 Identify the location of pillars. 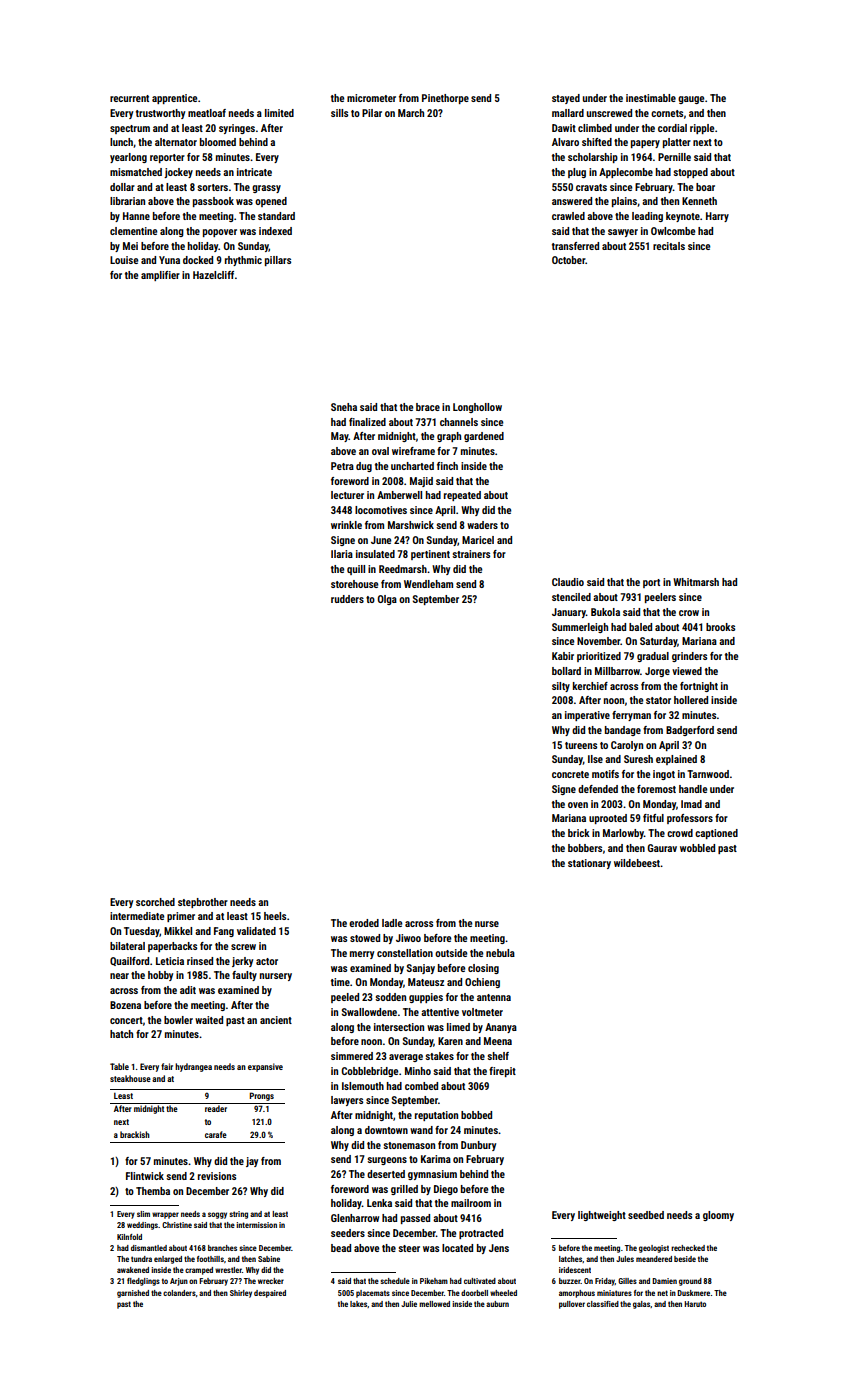
(278, 261).
